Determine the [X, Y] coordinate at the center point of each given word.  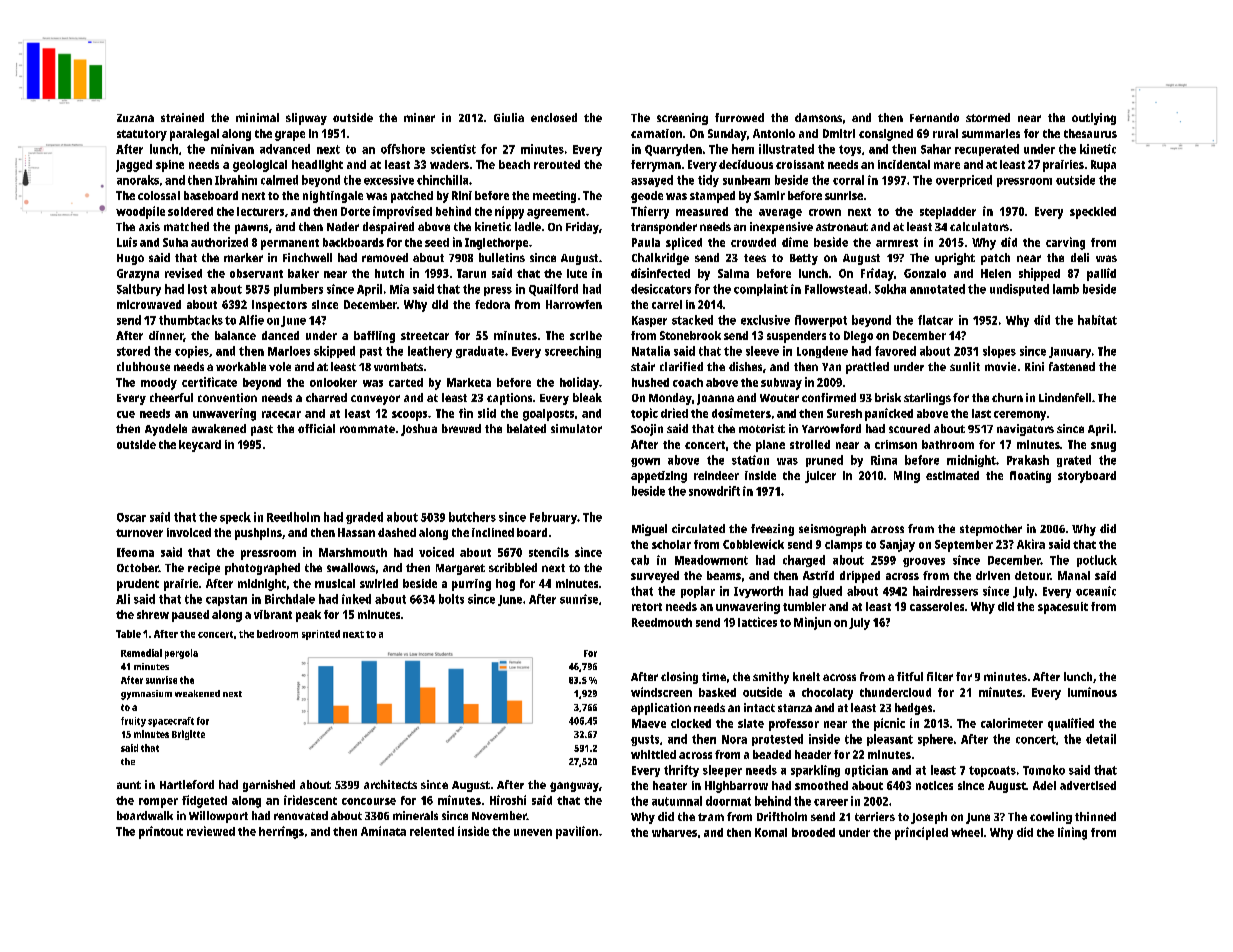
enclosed [554, 117]
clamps [843, 546]
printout [161, 832]
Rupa [1103, 166]
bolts [451, 599]
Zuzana [135, 118]
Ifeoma [135, 552]
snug [1103, 447]
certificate [209, 382]
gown [645, 462]
